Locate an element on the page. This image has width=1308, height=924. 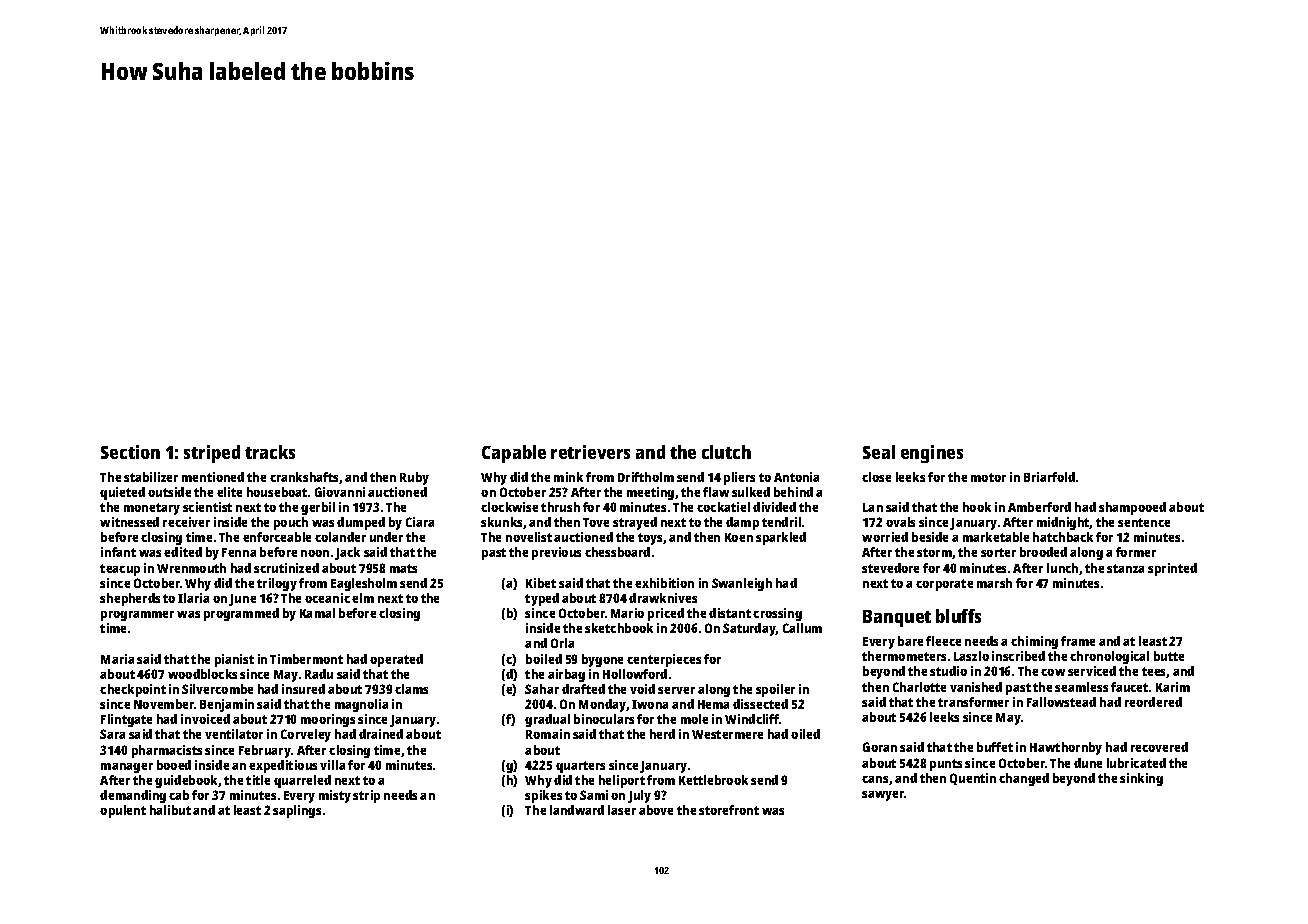
Section is located at coordinates (130, 452).
